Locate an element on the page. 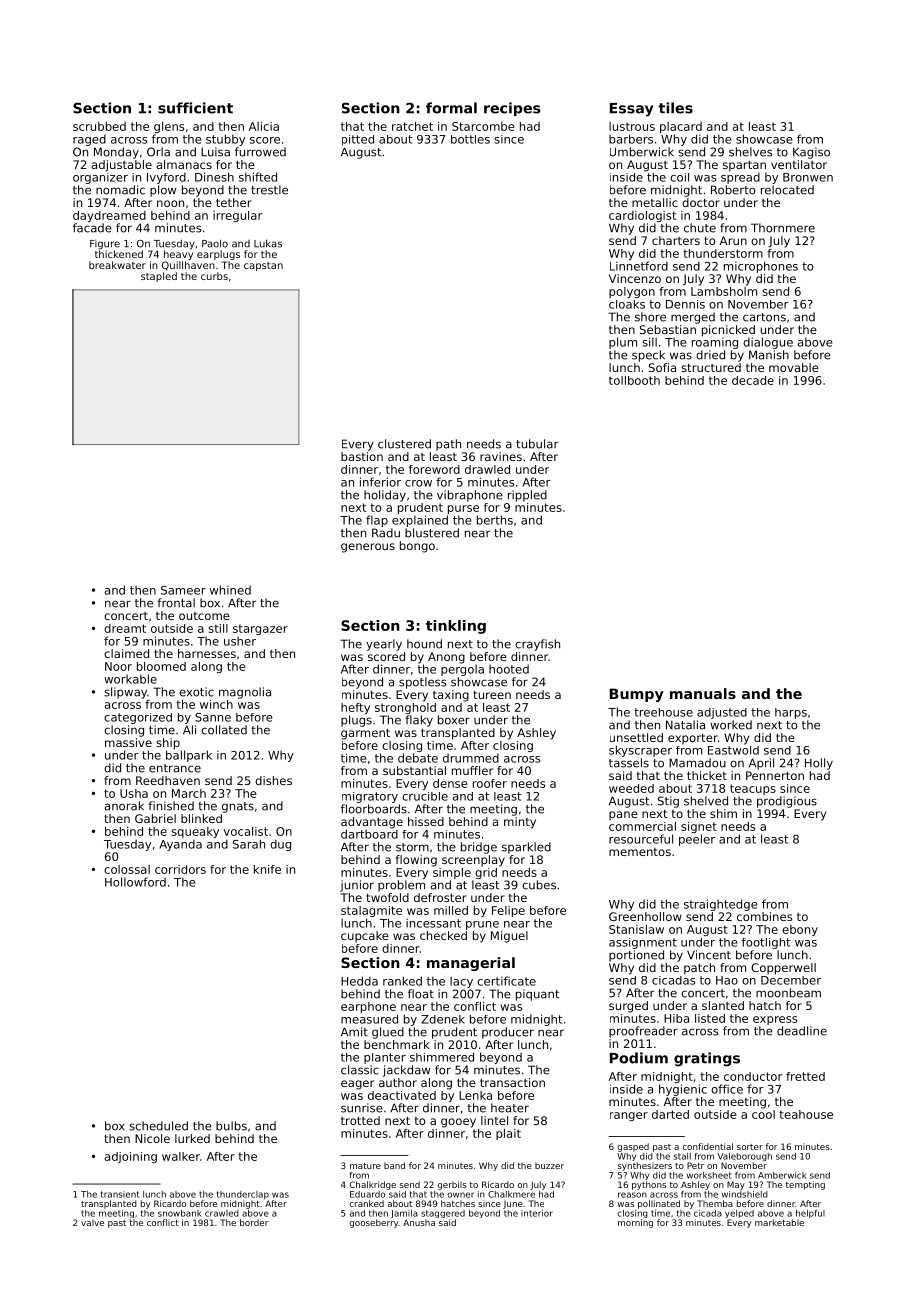 This image has height=1316, width=908. capstan is located at coordinates (263, 266).
